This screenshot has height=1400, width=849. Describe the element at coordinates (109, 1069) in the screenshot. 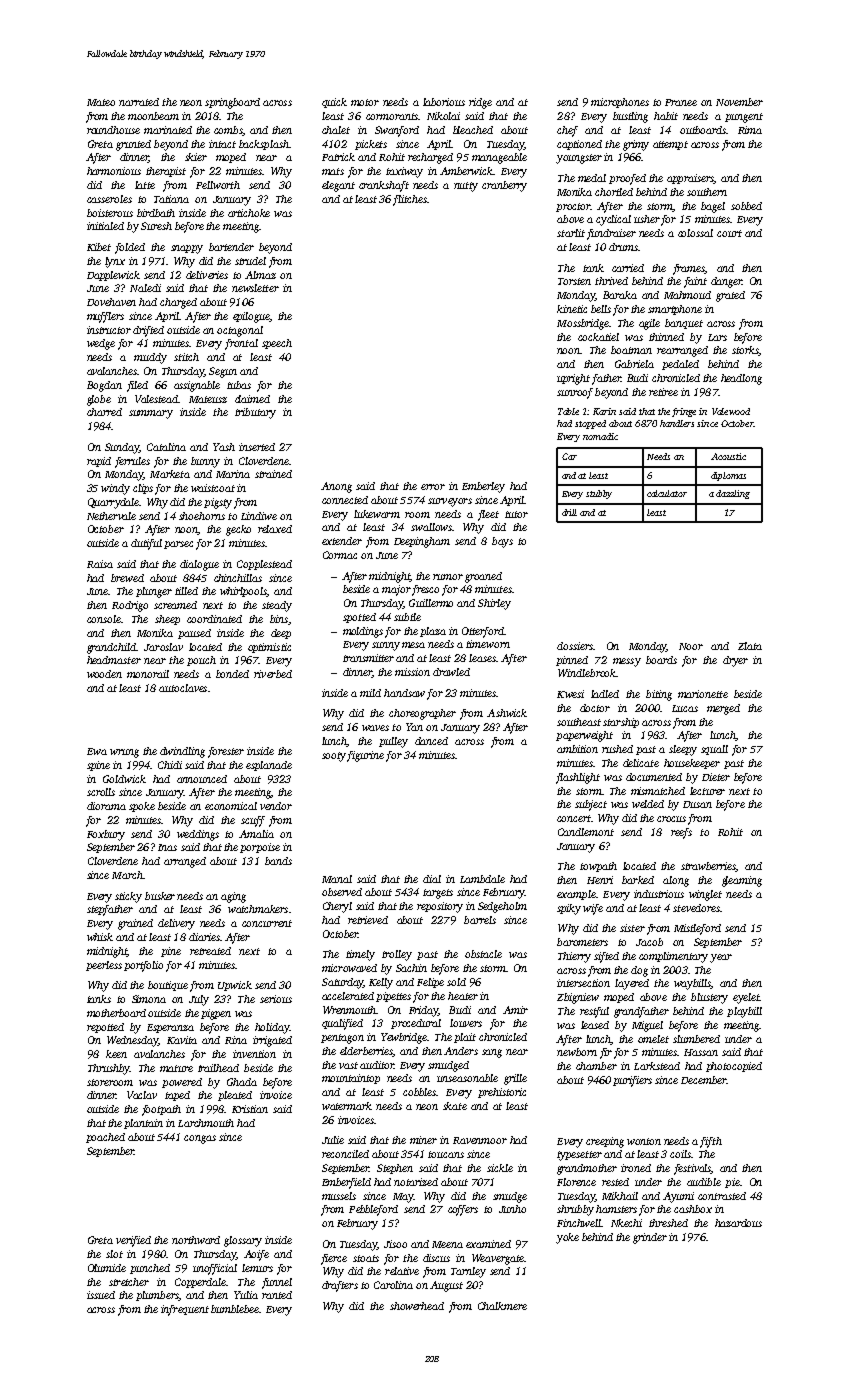

I see `Thrushby` at that location.
